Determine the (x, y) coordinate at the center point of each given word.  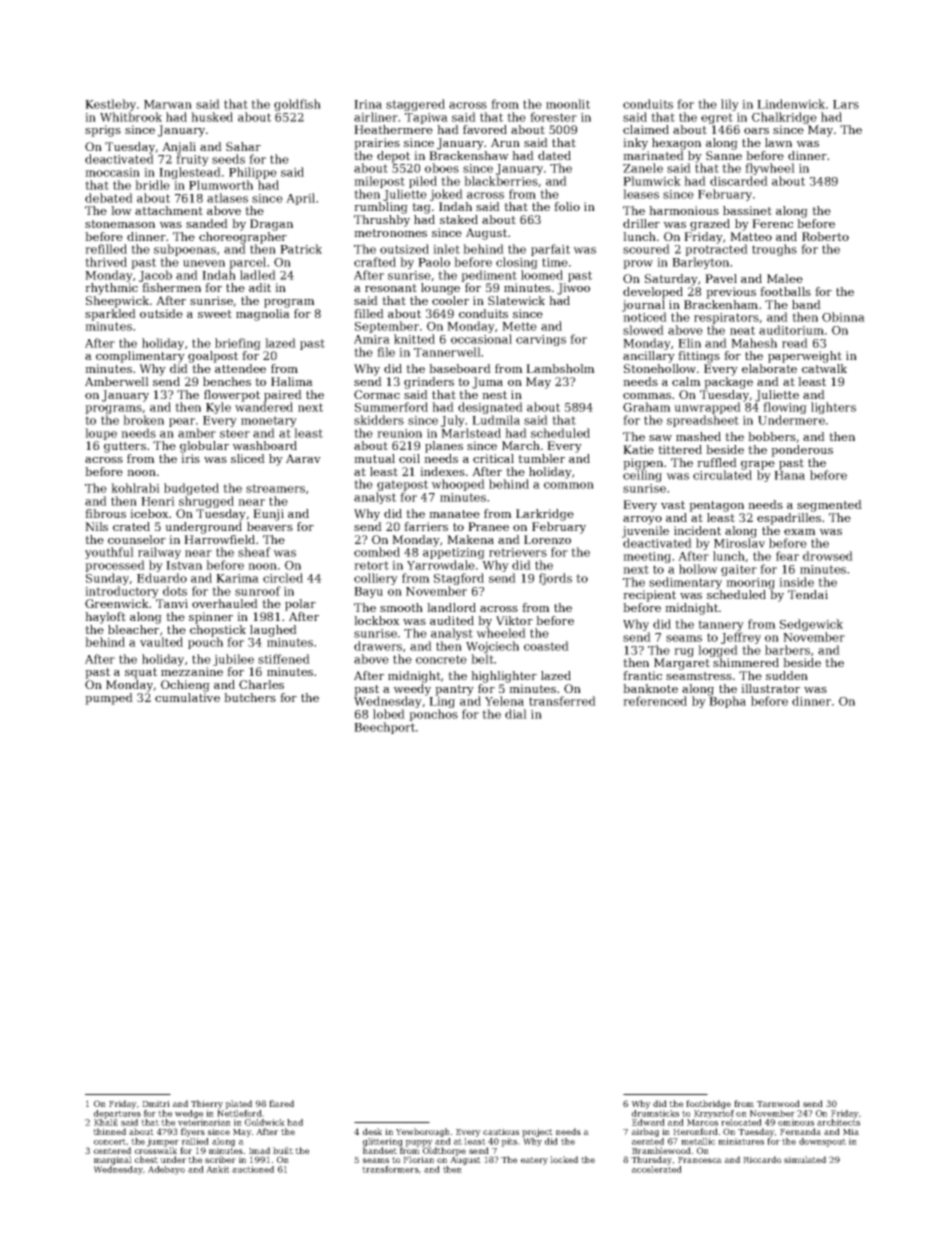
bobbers (772, 436)
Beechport (384, 728)
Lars (846, 104)
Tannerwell (447, 352)
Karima (237, 578)
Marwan (168, 104)
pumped (109, 699)
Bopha (727, 702)
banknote (650, 688)
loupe (101, 434)
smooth (401, 607)
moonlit (568, 104)
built (283, 1150)
